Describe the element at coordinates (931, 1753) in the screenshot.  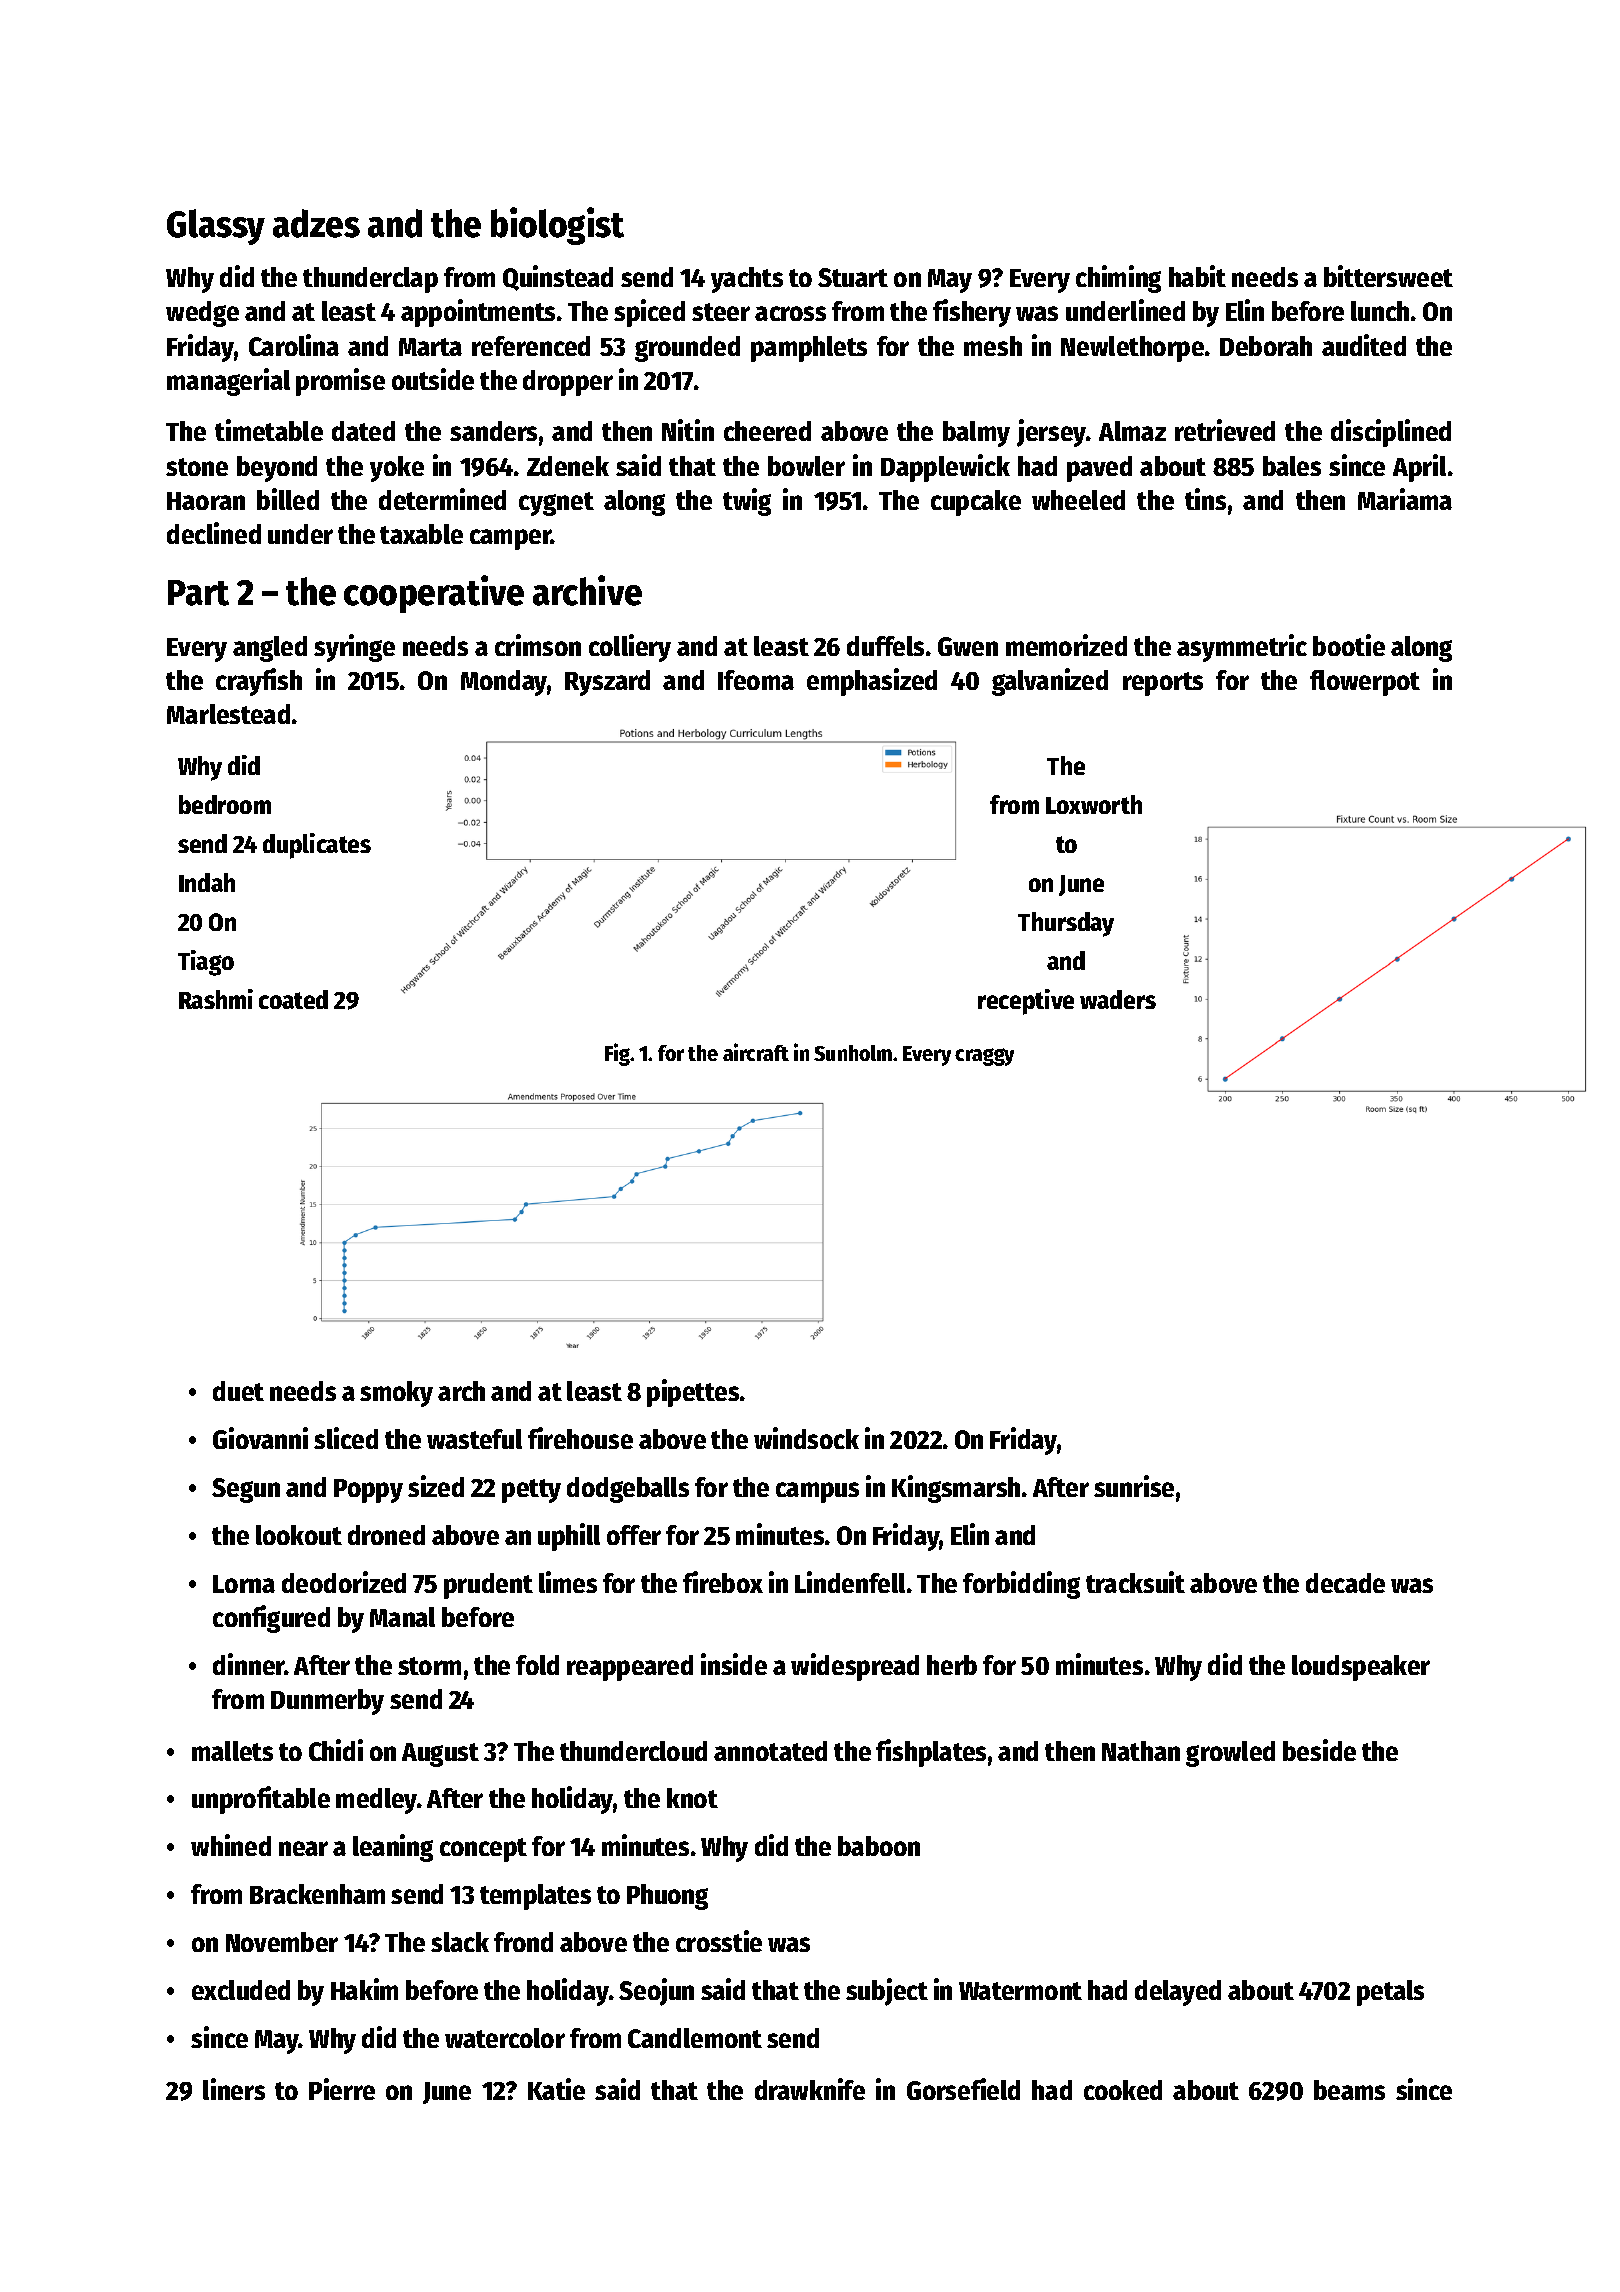
I see `fishplates` at that location.
